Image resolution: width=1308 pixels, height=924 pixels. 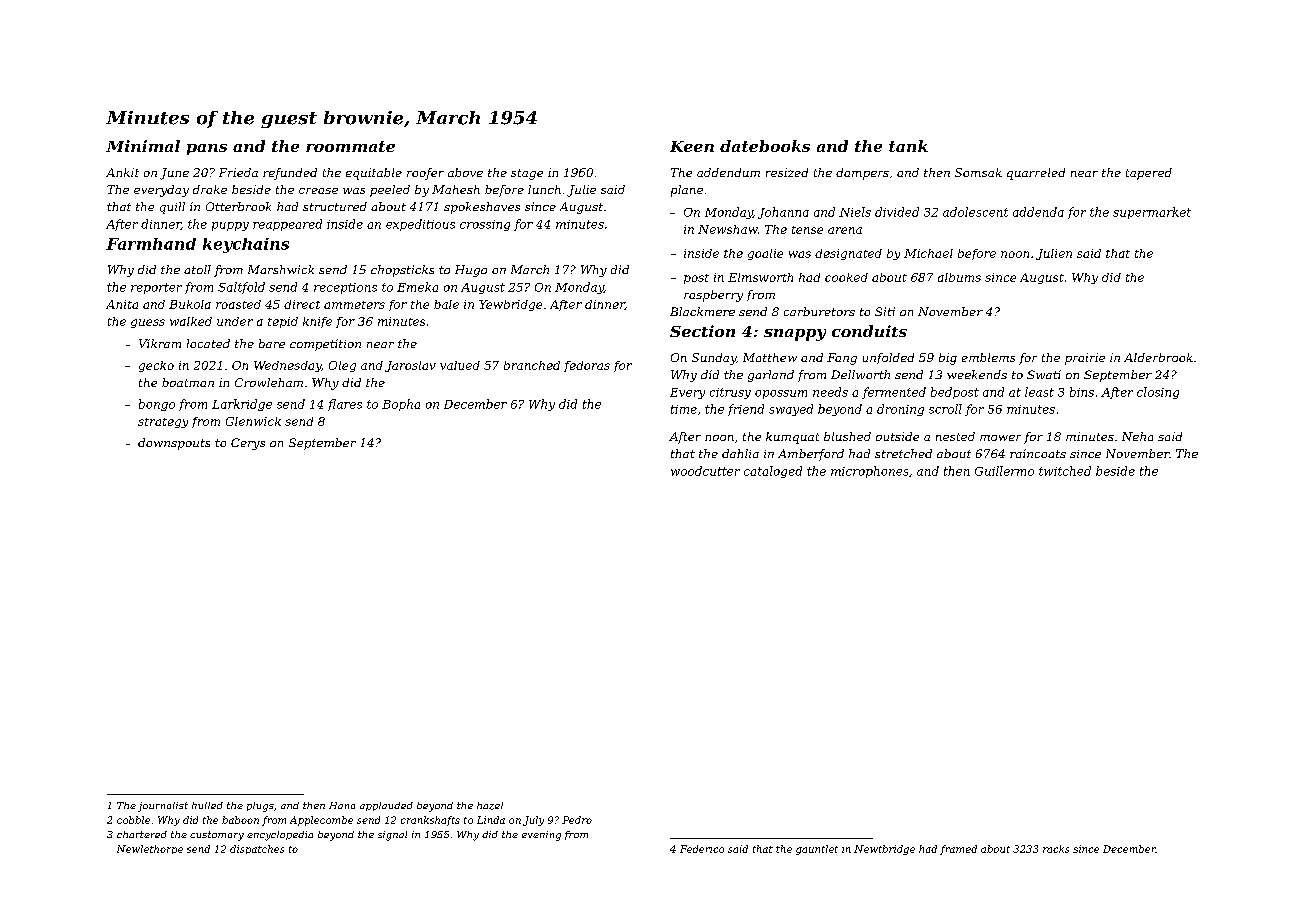 What do you see at coordinates (1149, 174) in the screenshot?
I see `tapered` at bounding box center [1149, 174].
